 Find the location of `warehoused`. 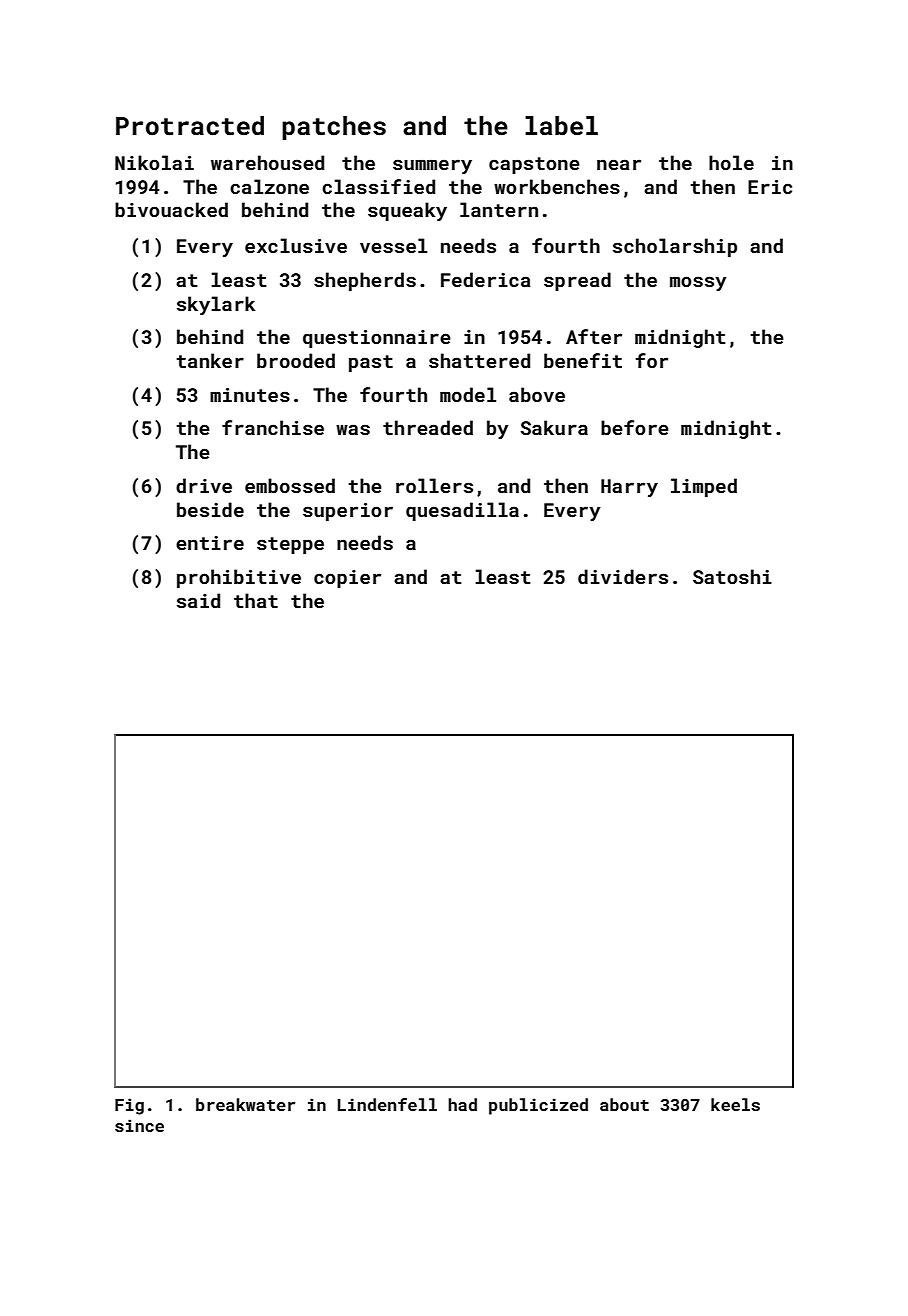

warehoused is located at coordinates (267, 162).
